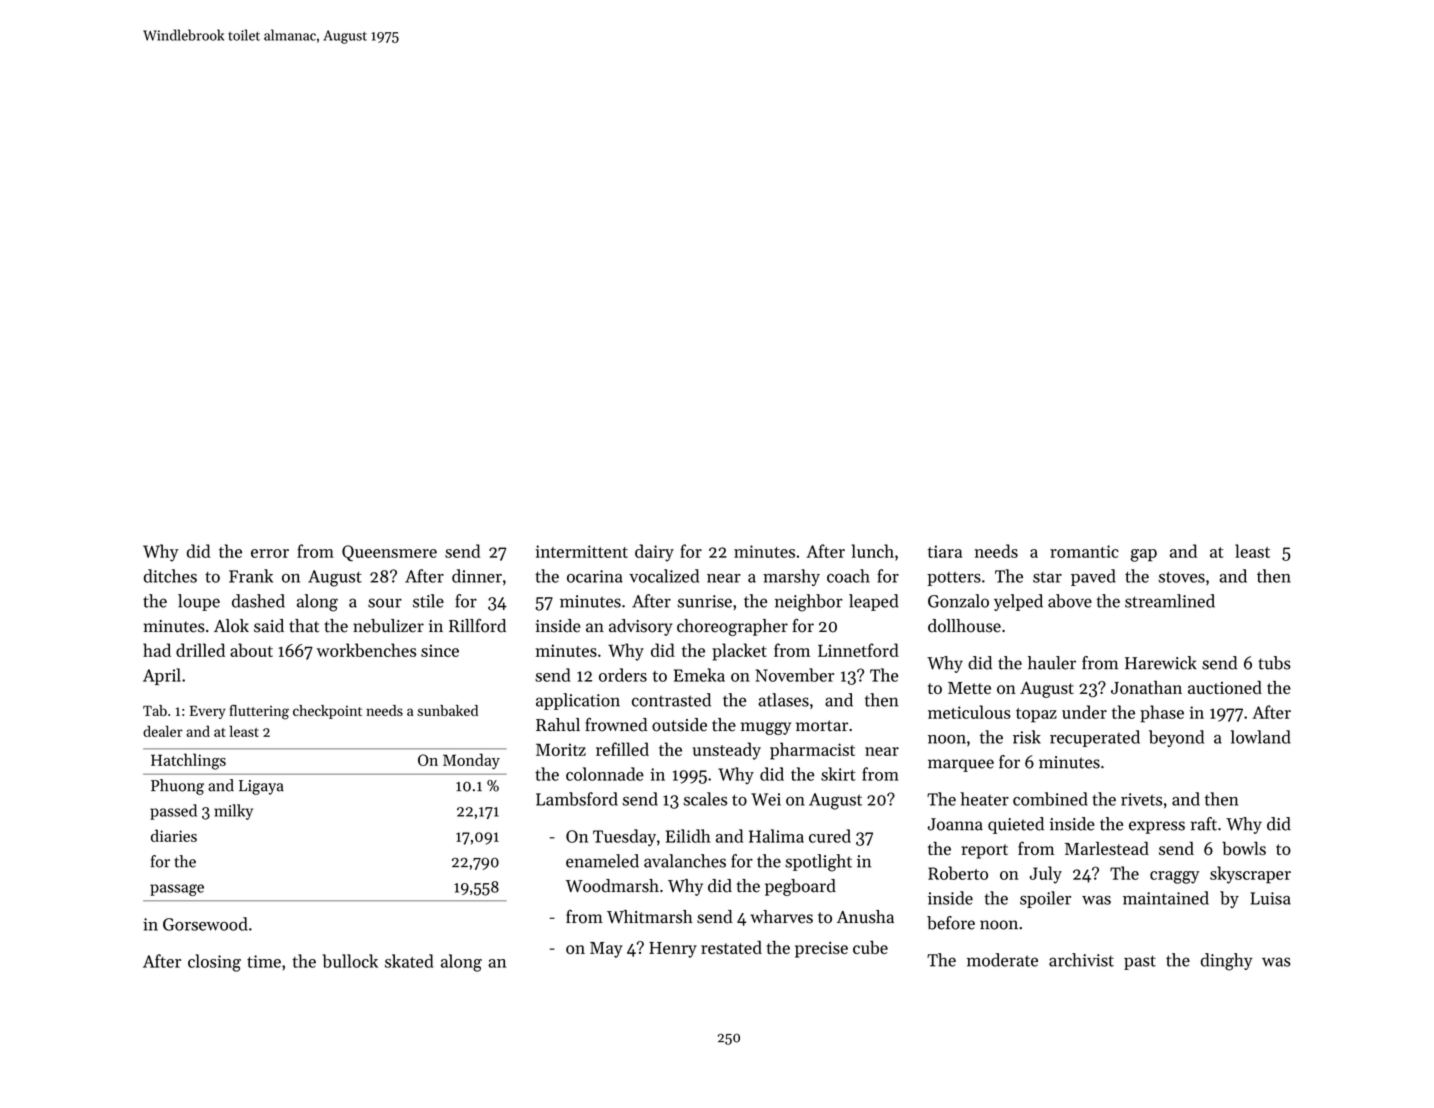 The image size is (1434, 1108). What do you see at coordinates (214, 963) in the page?
I see `closing` at bounding box center [214, 963].
